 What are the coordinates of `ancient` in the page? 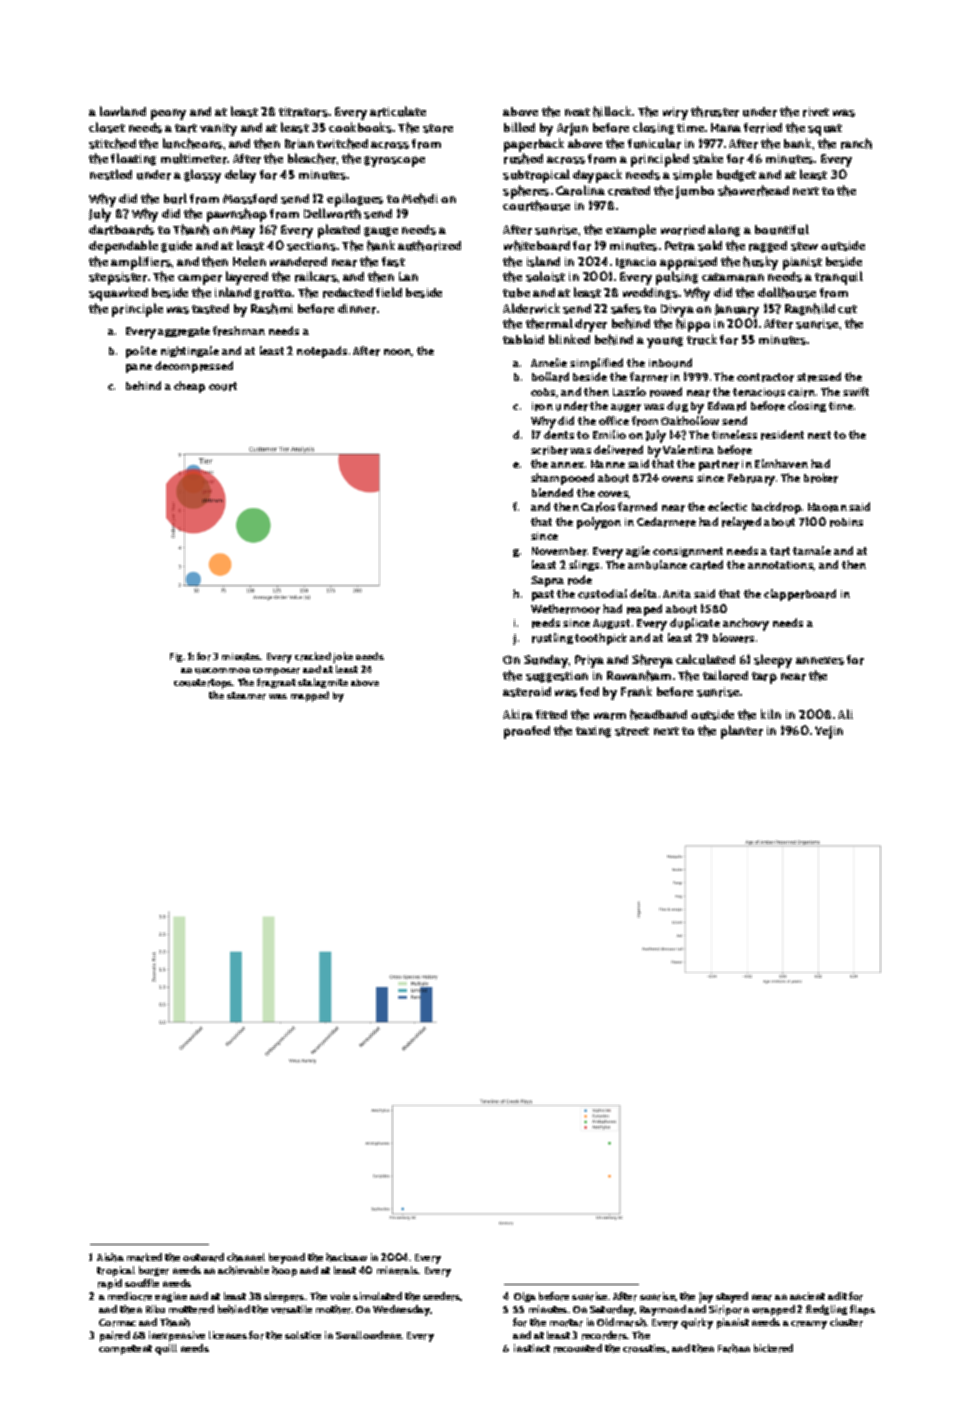 It's located at (807, 1296).
